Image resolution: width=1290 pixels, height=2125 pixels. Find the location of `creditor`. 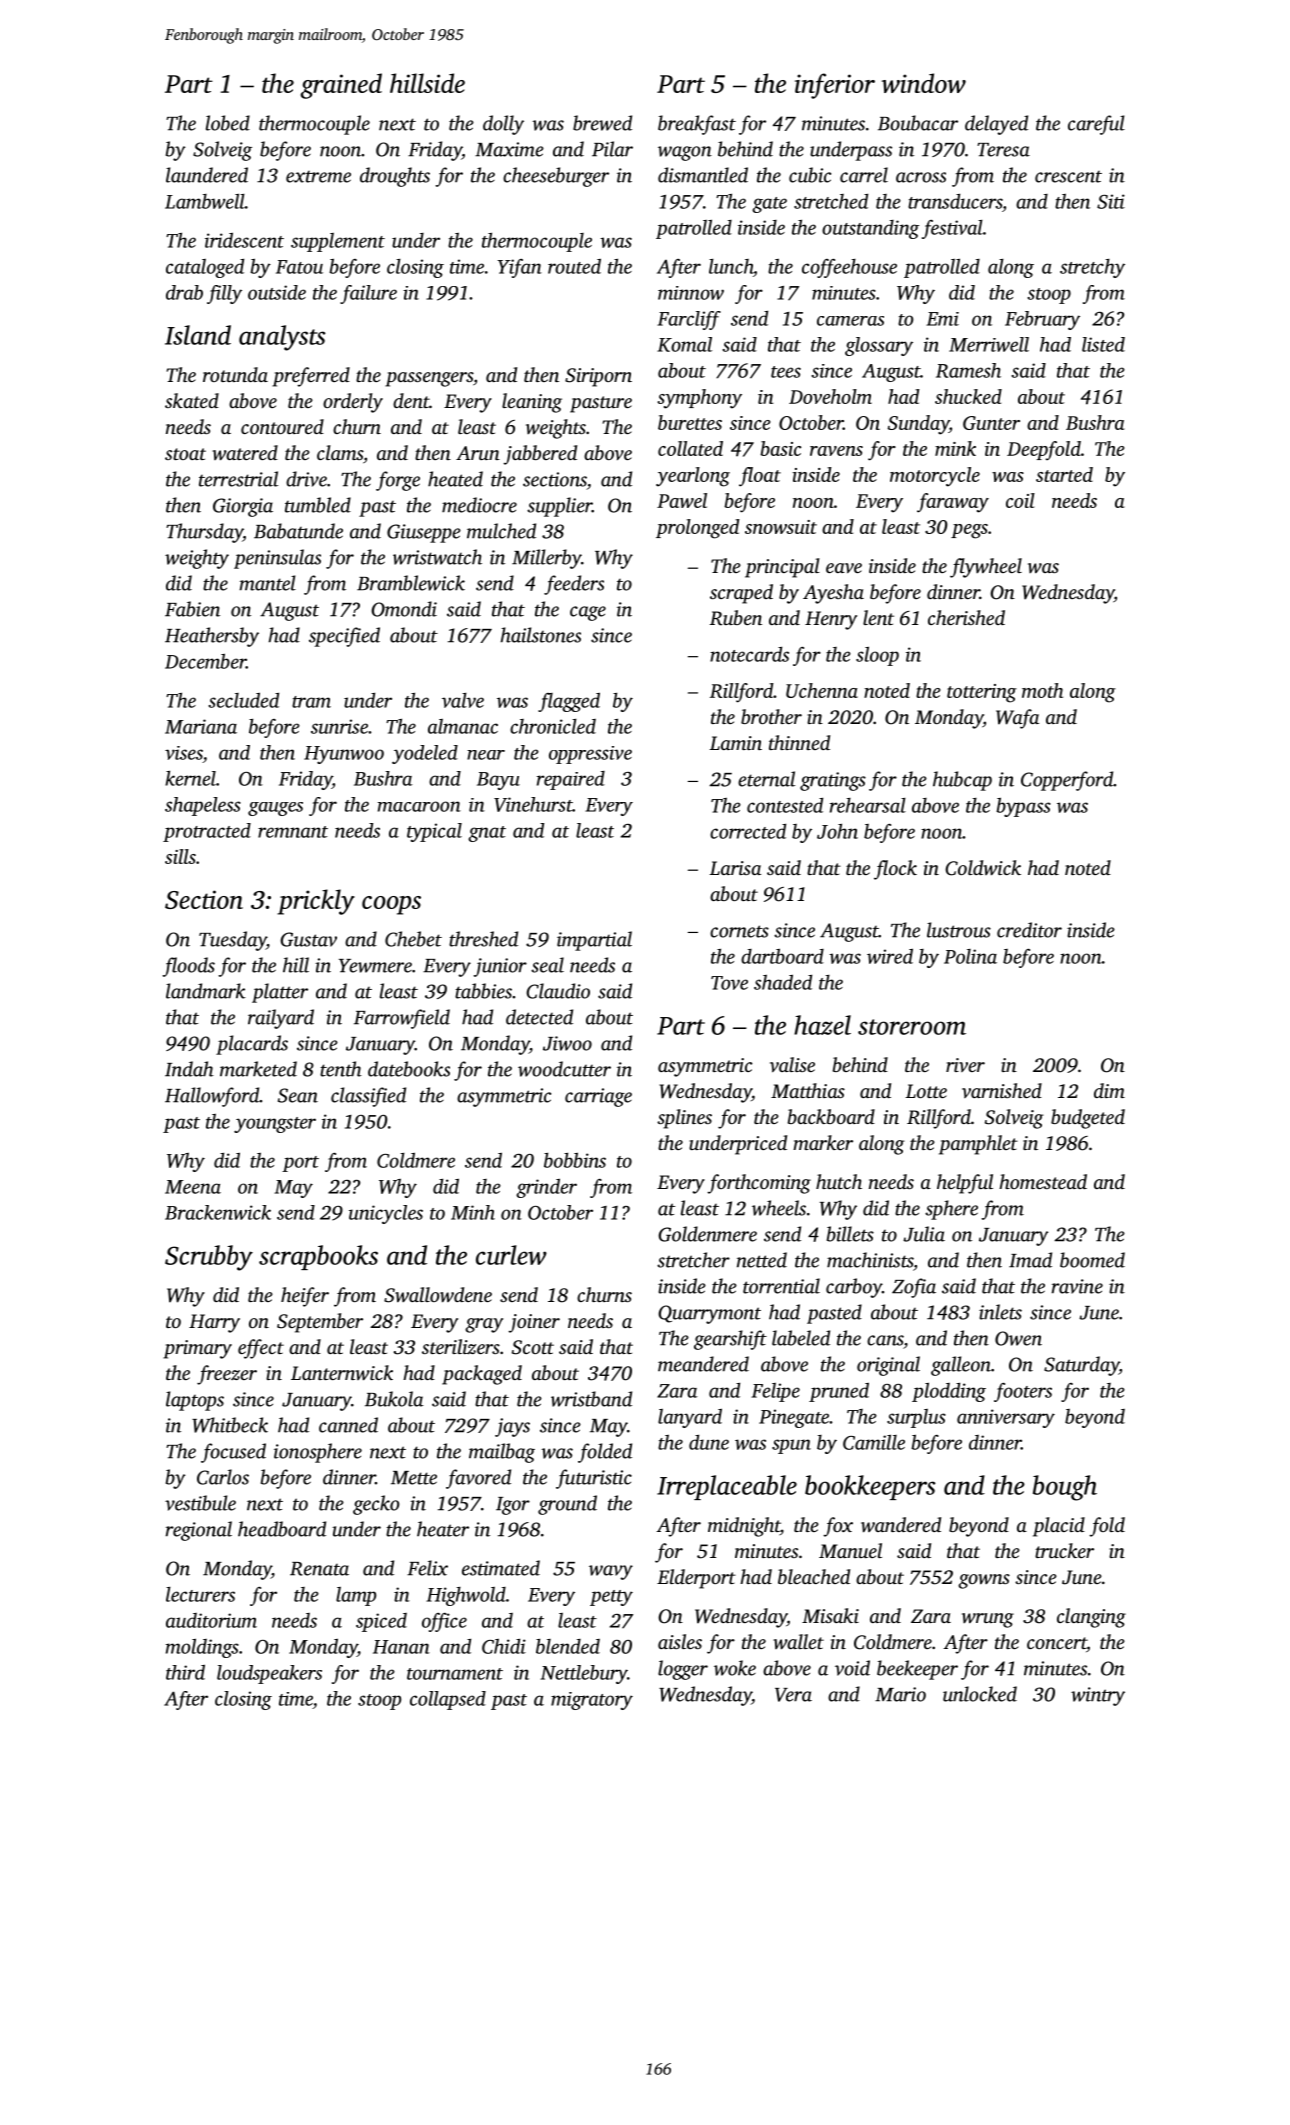

creditor is located at coordinates (1029, 930).
